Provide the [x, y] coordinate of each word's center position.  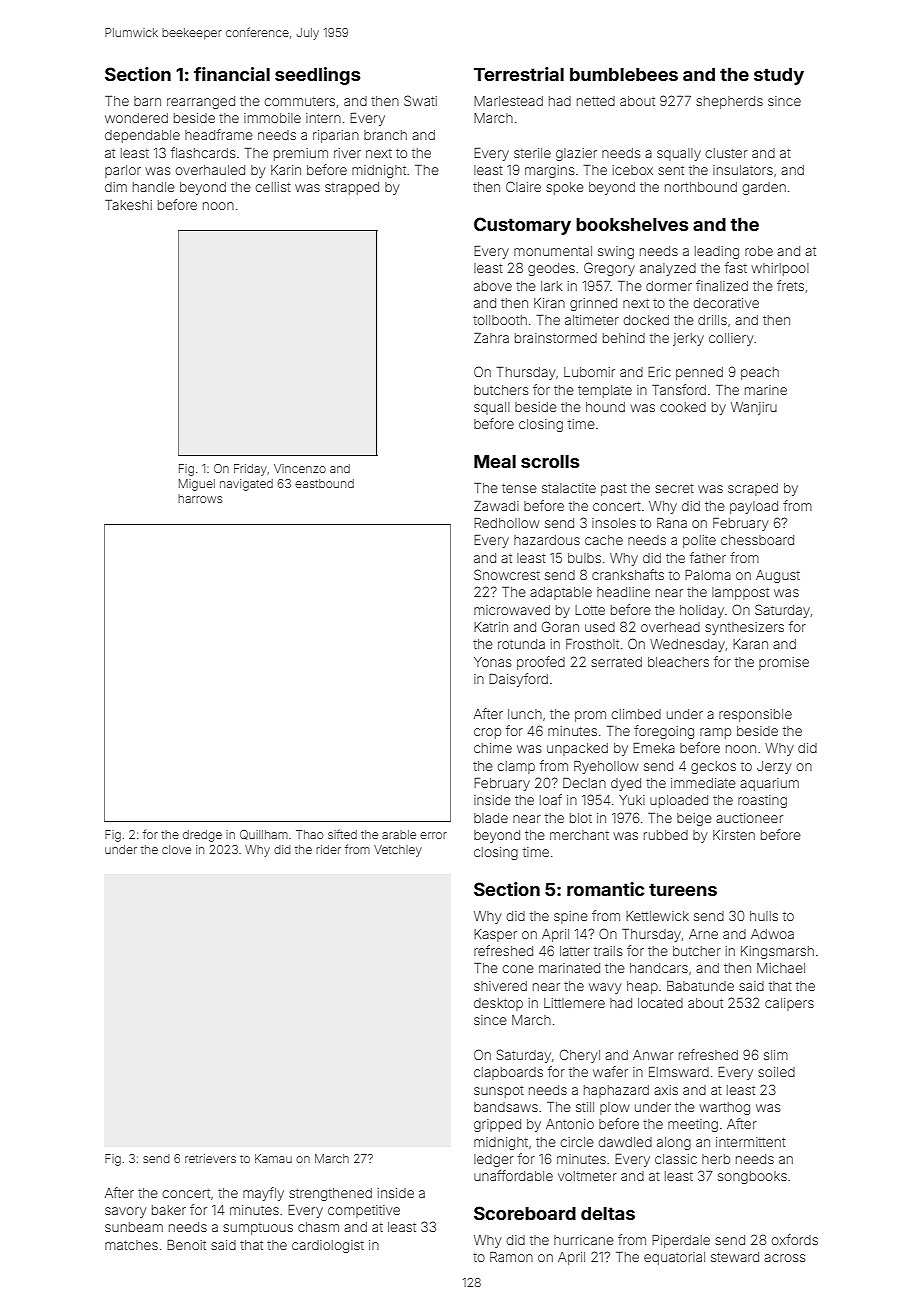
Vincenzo [300, 468]
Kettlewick [657, 916]
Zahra [491, 338]
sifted [342, 834]
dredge [202, 836]
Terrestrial [519, 74]
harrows [200, 498]
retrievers [210, 1158]
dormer [669, 286]
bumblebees [624, 74]
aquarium [769, 784]
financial [232, 74]
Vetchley [398, 851]
